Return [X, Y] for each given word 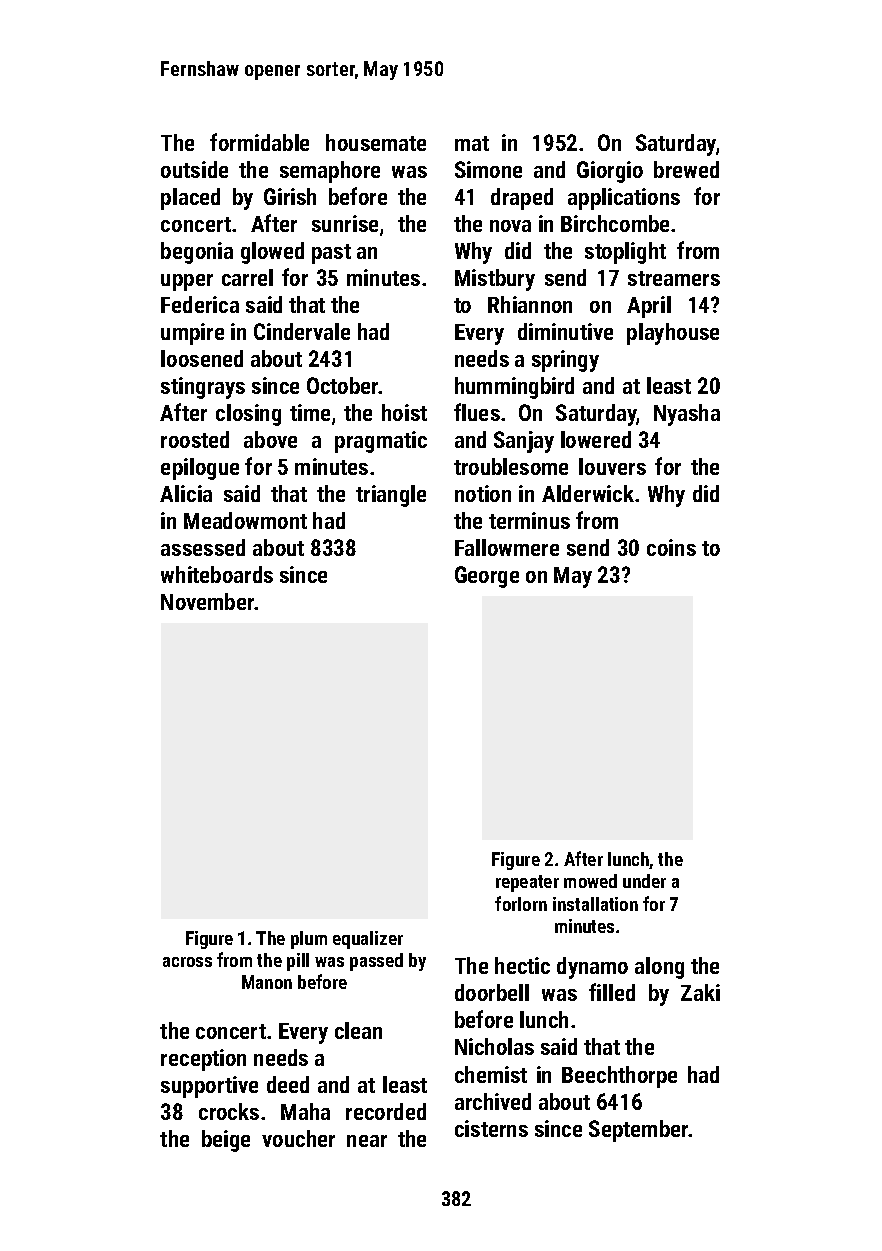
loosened [202, 358]
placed [190, 199]
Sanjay [524, 442]
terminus [529, 520]
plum [309, 940]
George [487, 577]
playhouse [673, 334]
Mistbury [495, 280]
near [367, 1141]
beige [226, 1141]
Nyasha [687, 415]
